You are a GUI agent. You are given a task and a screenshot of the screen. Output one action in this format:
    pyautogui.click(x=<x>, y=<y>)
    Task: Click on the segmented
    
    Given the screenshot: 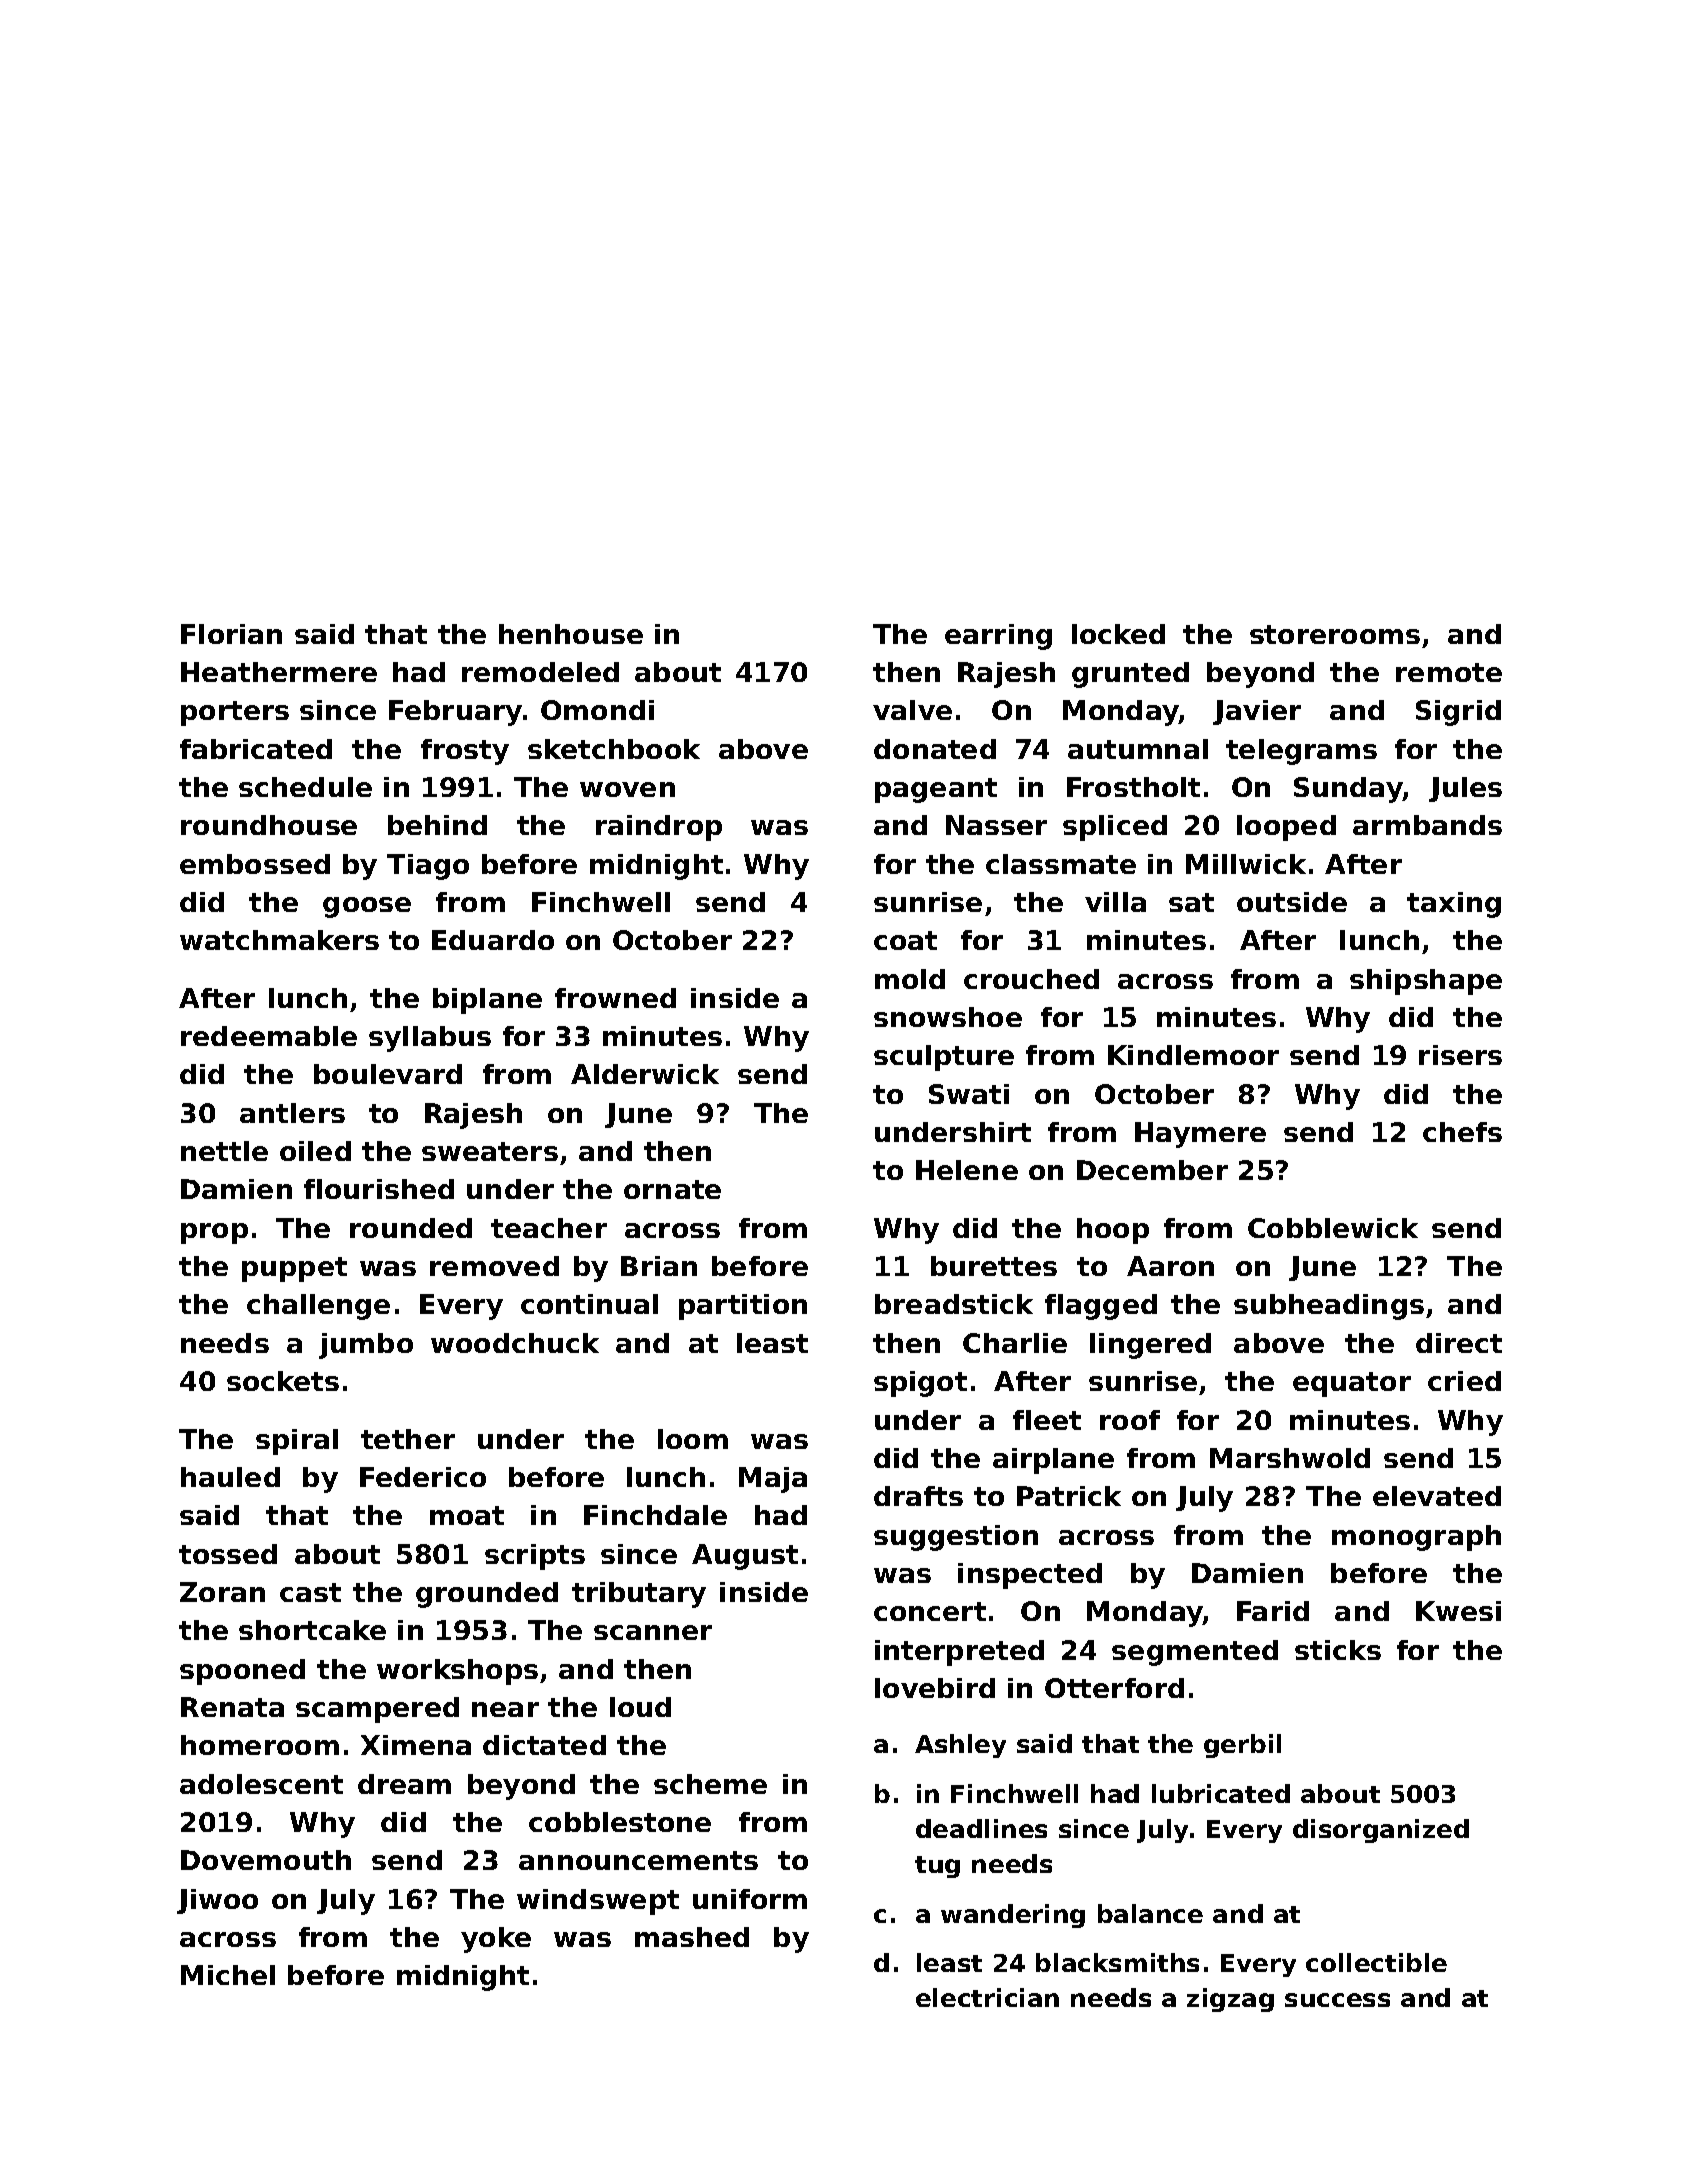 What is the action you would take?
    pyautogui.click(x=1195, y=1653)
